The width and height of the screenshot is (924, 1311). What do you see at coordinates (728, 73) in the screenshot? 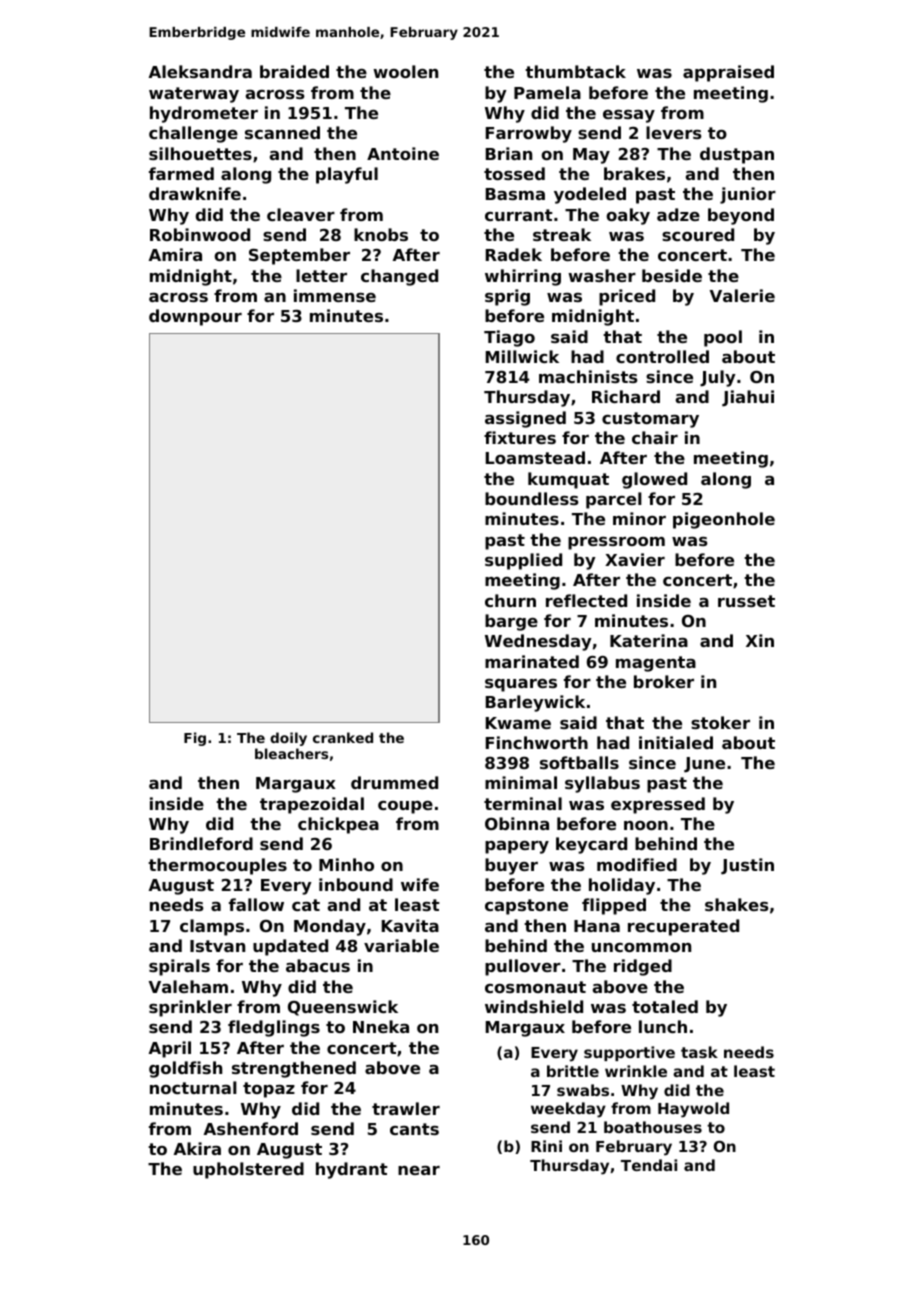
I see `appraised` at bounding box center [728, 73].
